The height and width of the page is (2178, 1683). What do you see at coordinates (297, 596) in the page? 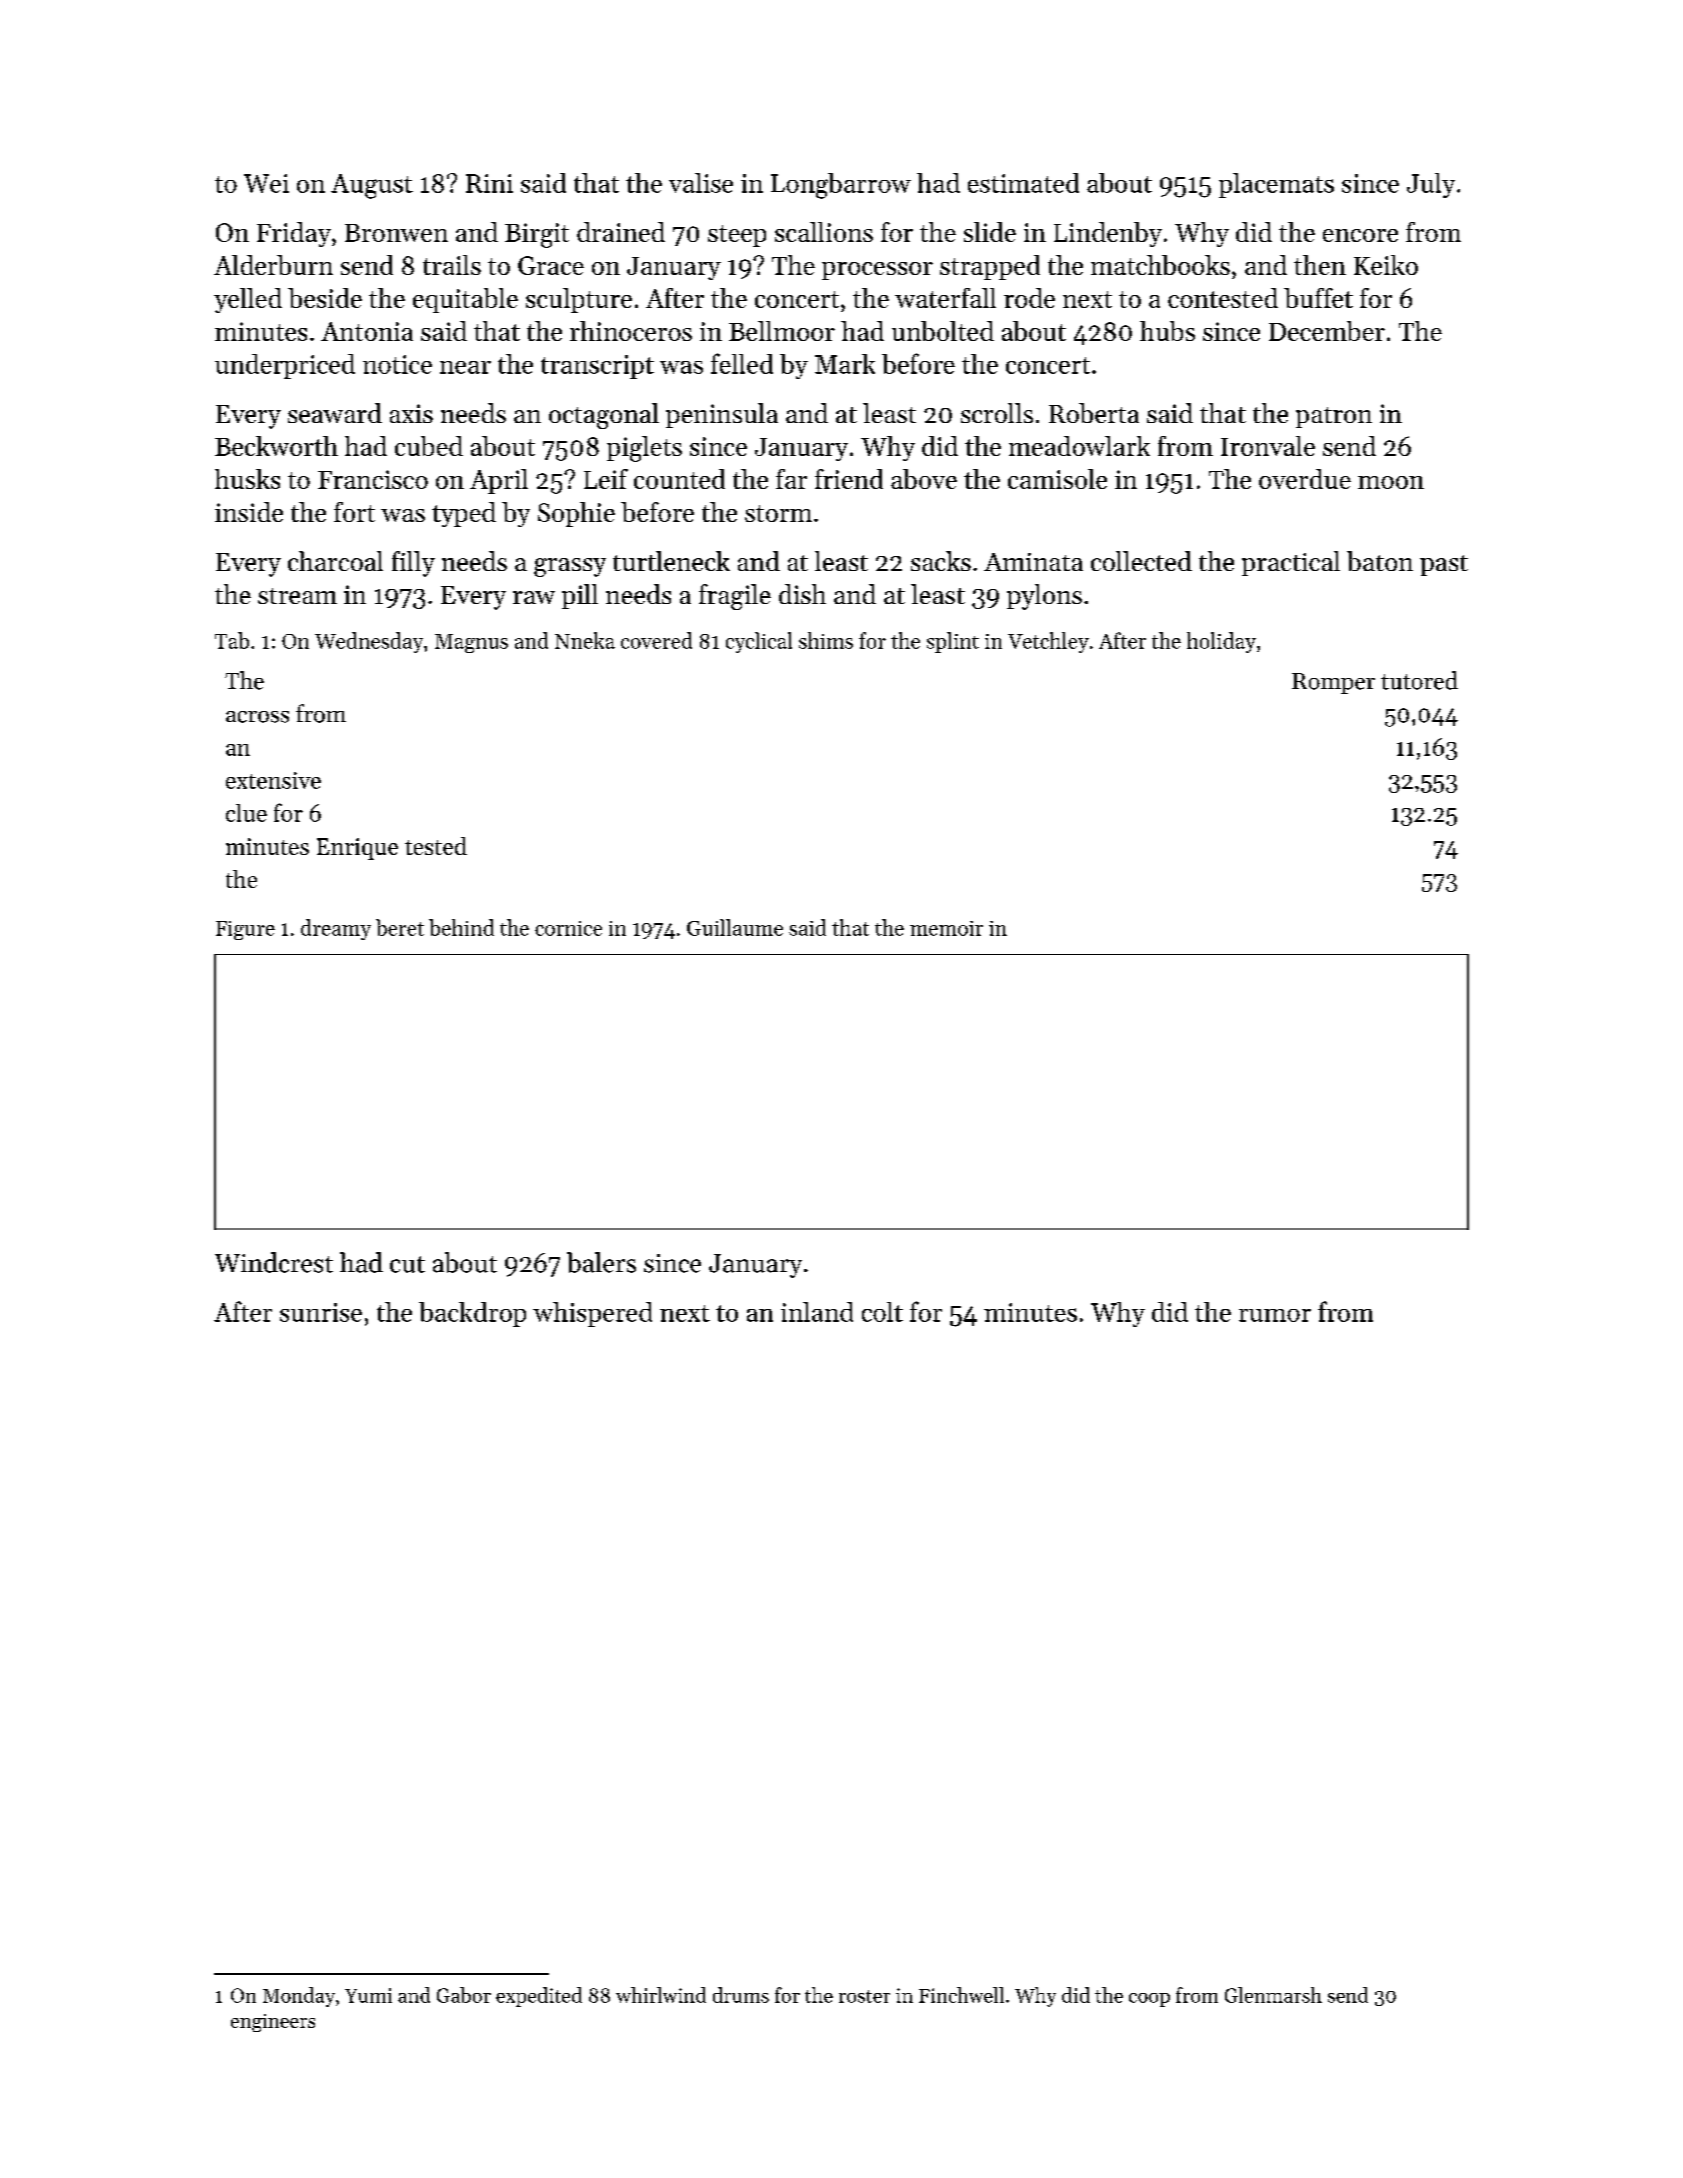
I see `stream` at bounding box center [297, 596].
